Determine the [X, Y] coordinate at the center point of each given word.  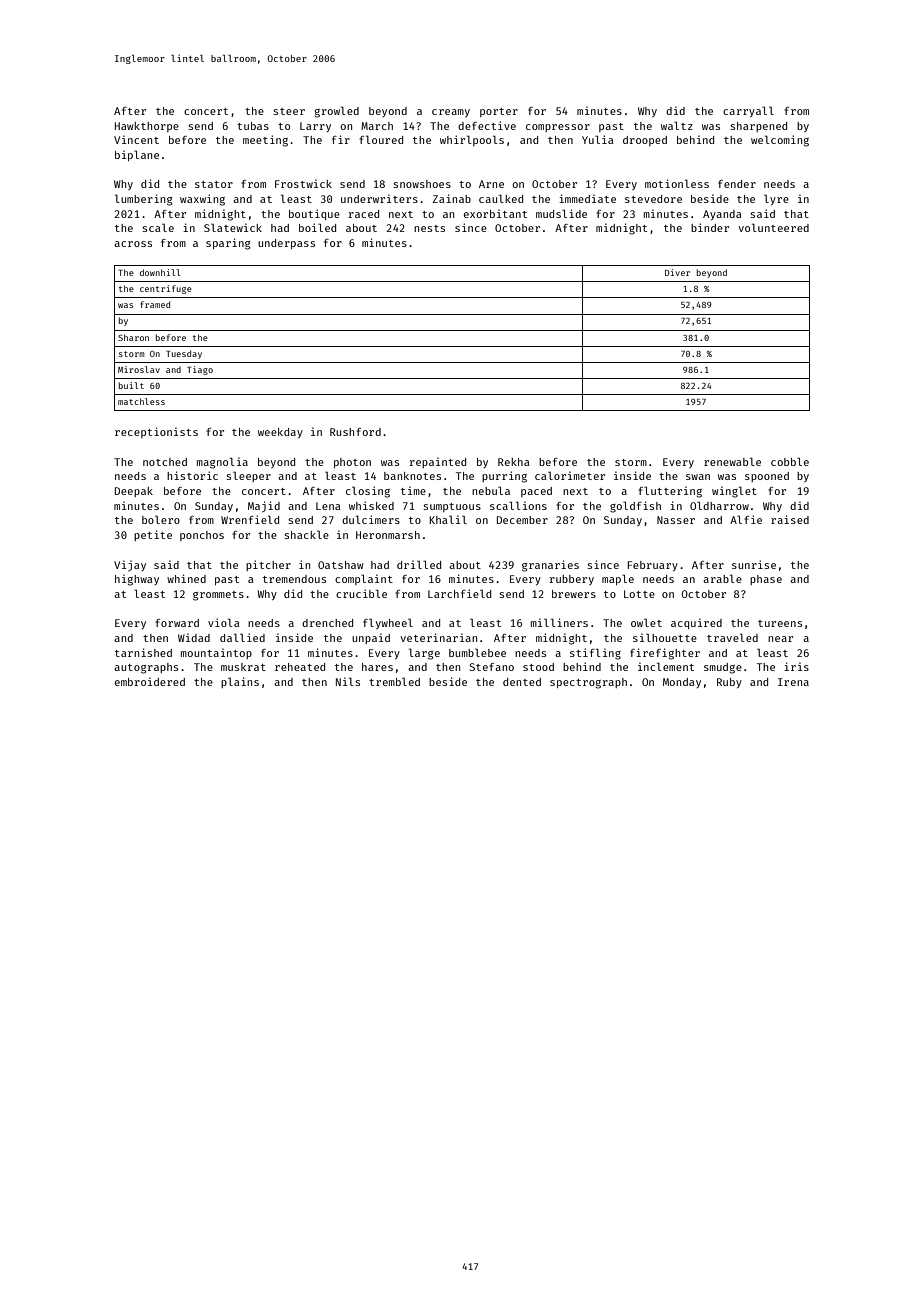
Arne [491, 184]
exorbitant [495, 213]
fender [737, 184]
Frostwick [303, 183]
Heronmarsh [388, 535]
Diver [677, 272]
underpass [286, 244]
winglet [734, 492]
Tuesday [184, 354]
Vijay [130, 566]
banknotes [412, 476]
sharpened [758, 127]
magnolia [222, 463]
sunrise [754, 564]
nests [429, 228]
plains [240, 682]
